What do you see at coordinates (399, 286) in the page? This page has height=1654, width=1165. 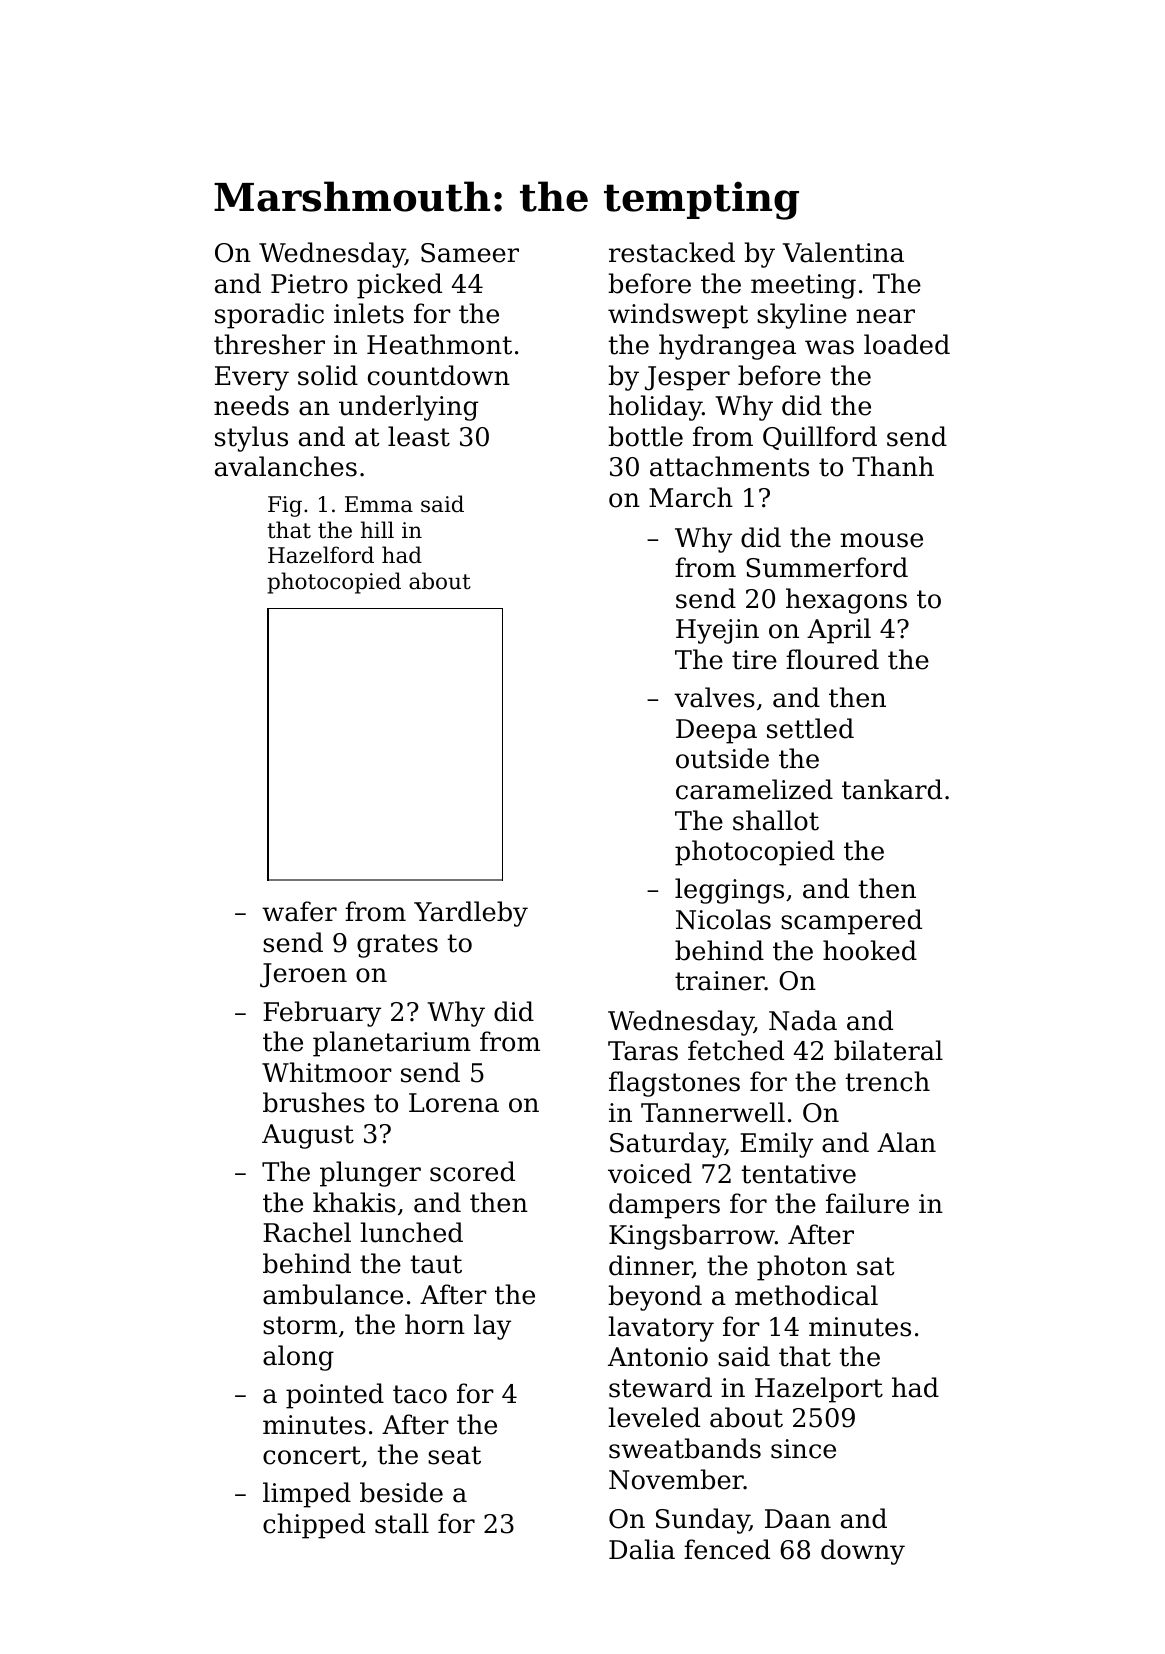 I see `picked` at bounding box center [399, 286].
